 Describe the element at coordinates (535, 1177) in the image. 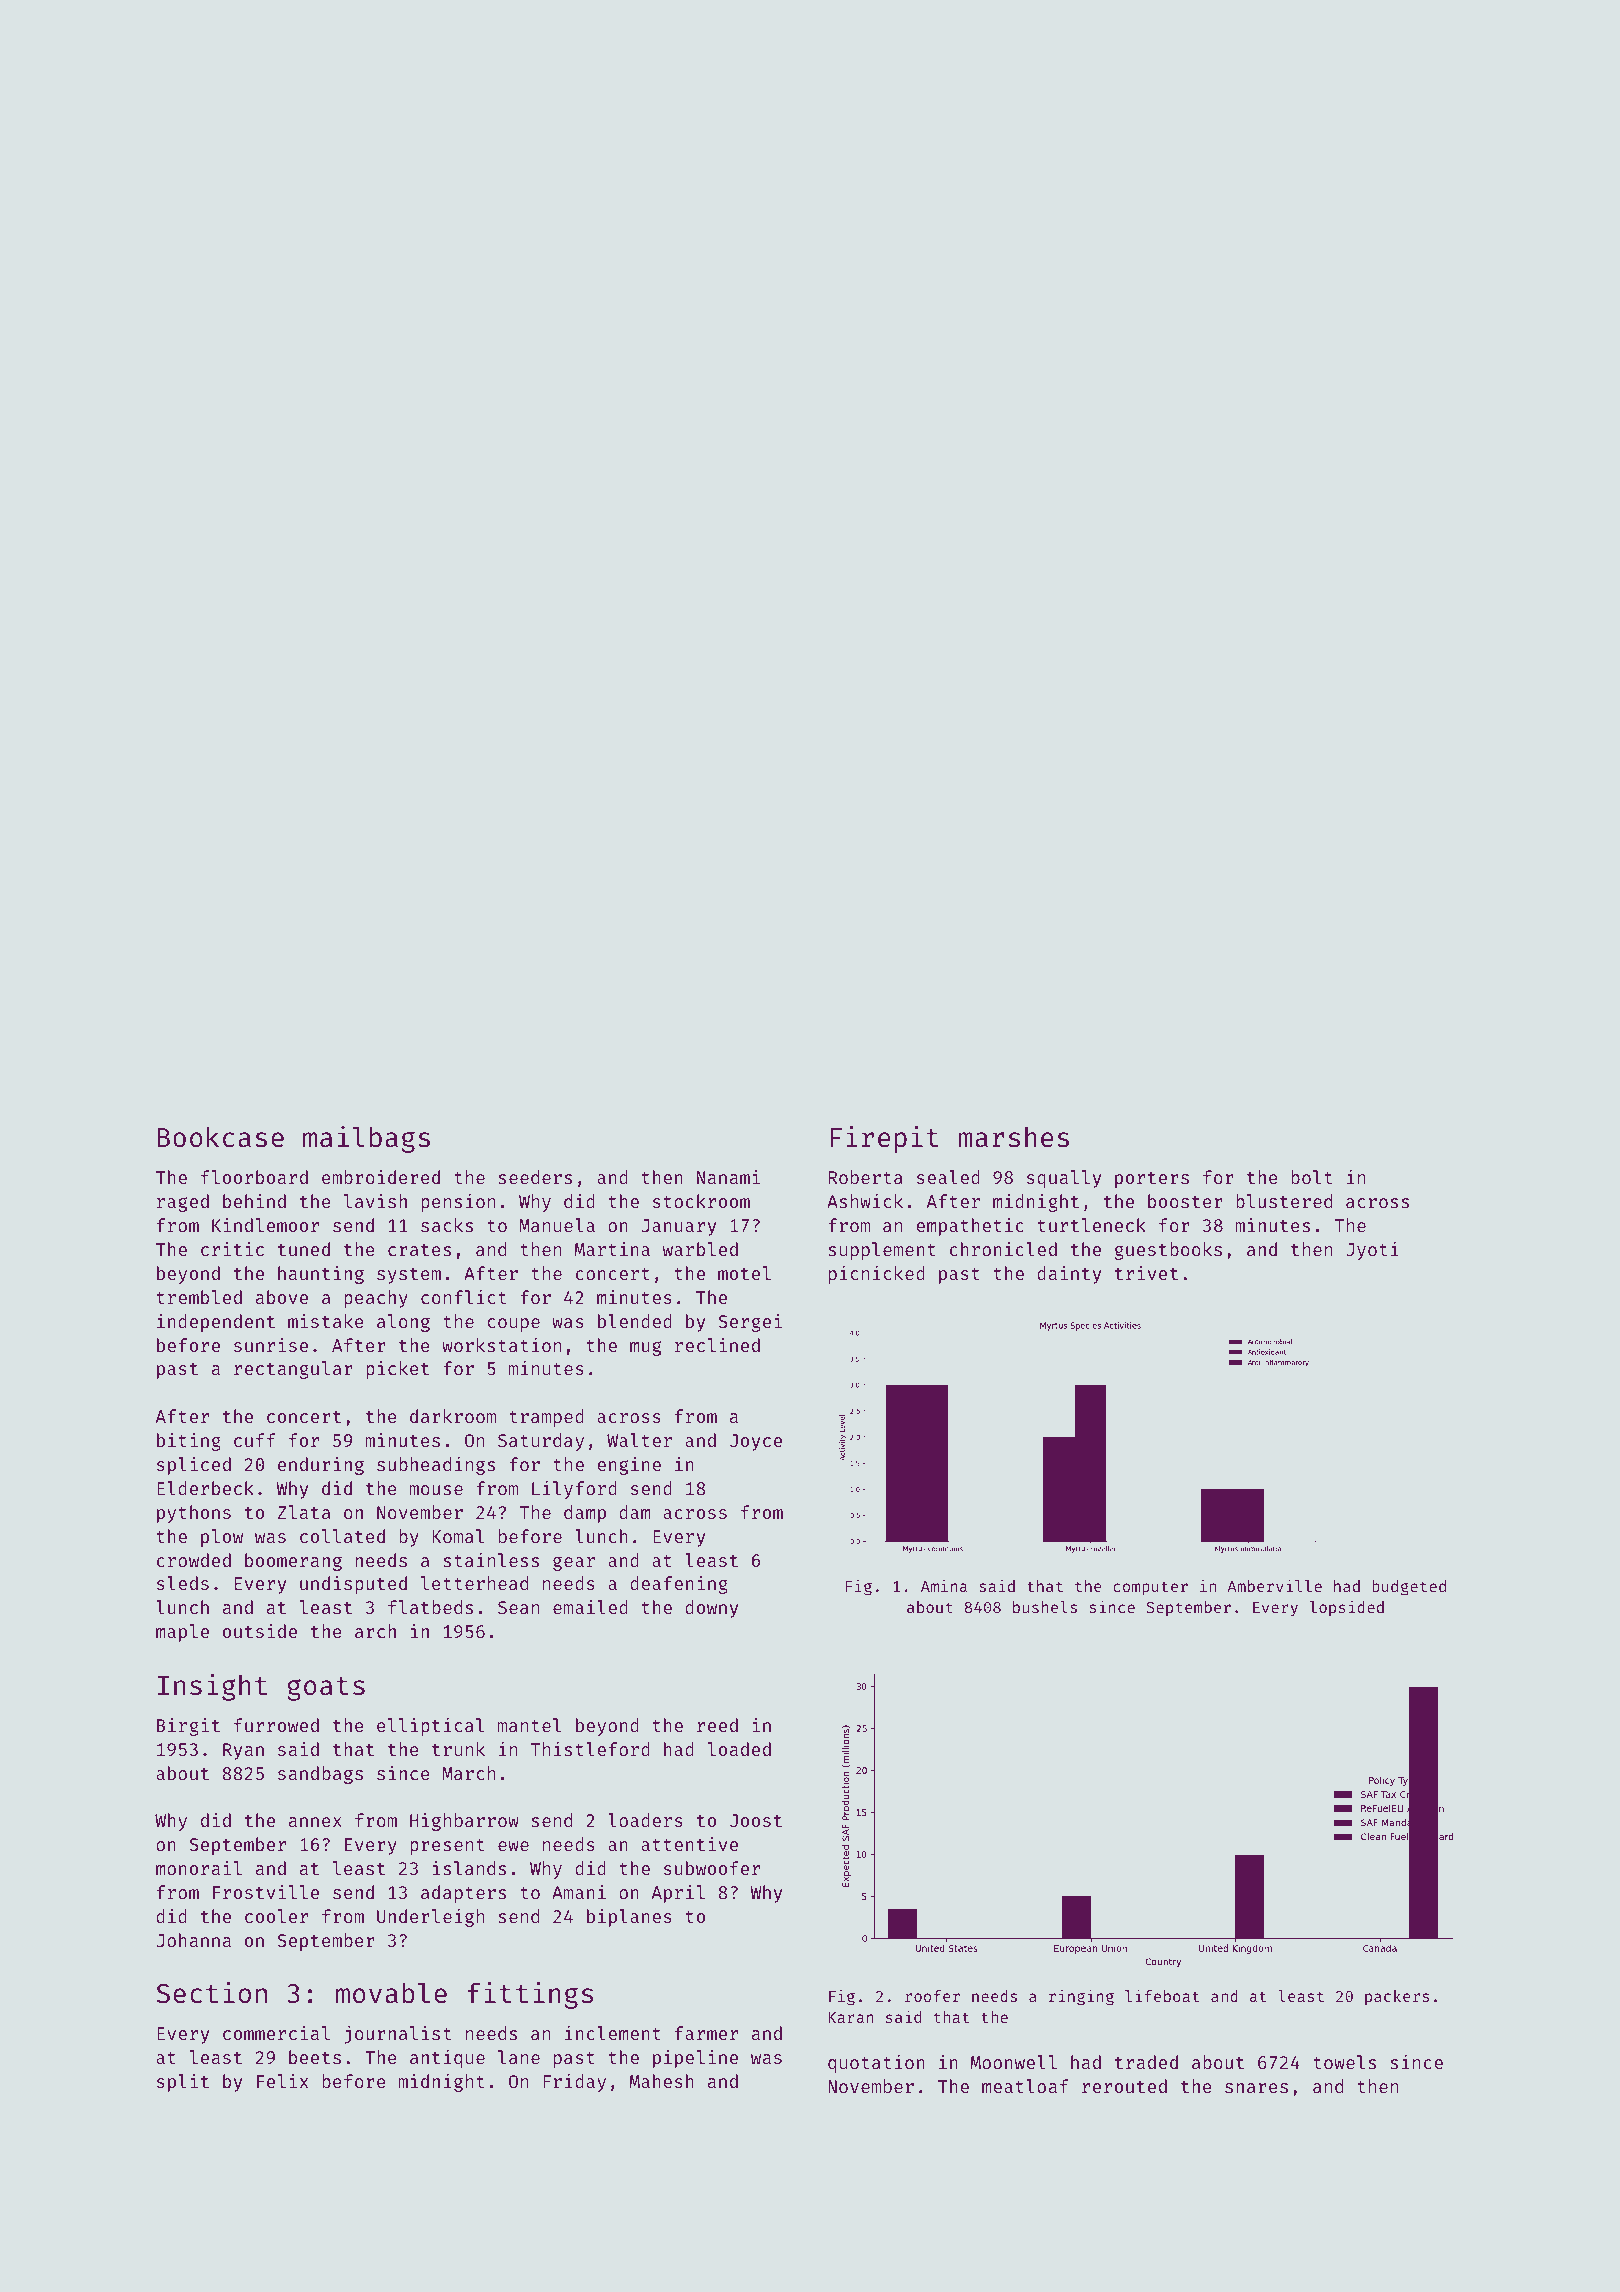

I see `seeders` at that location.
